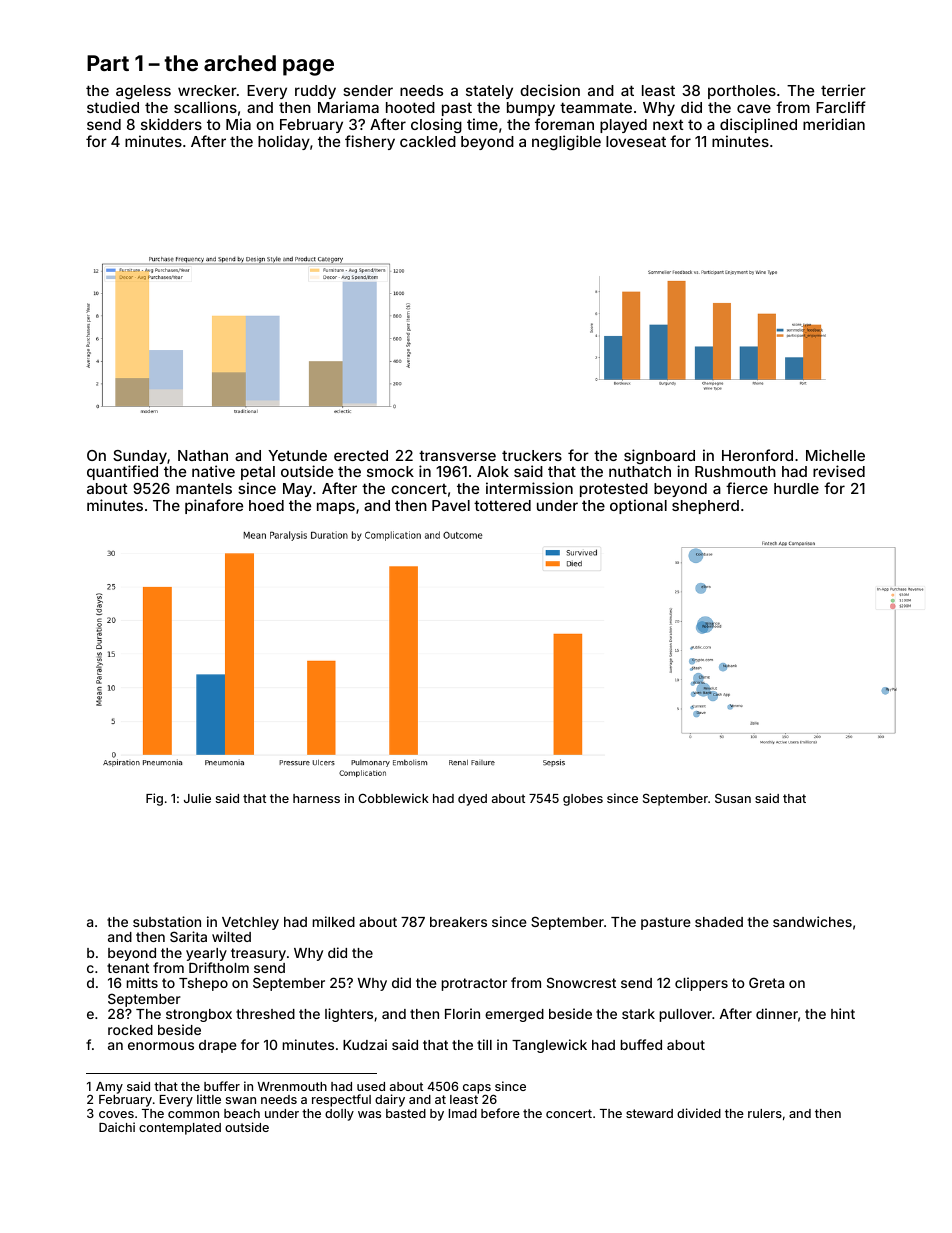 The height and width of the image is (1233, 952). What do you see at coordinates (502, 505) in the image?
I see `tottered` at bounding box center [502, 505].
